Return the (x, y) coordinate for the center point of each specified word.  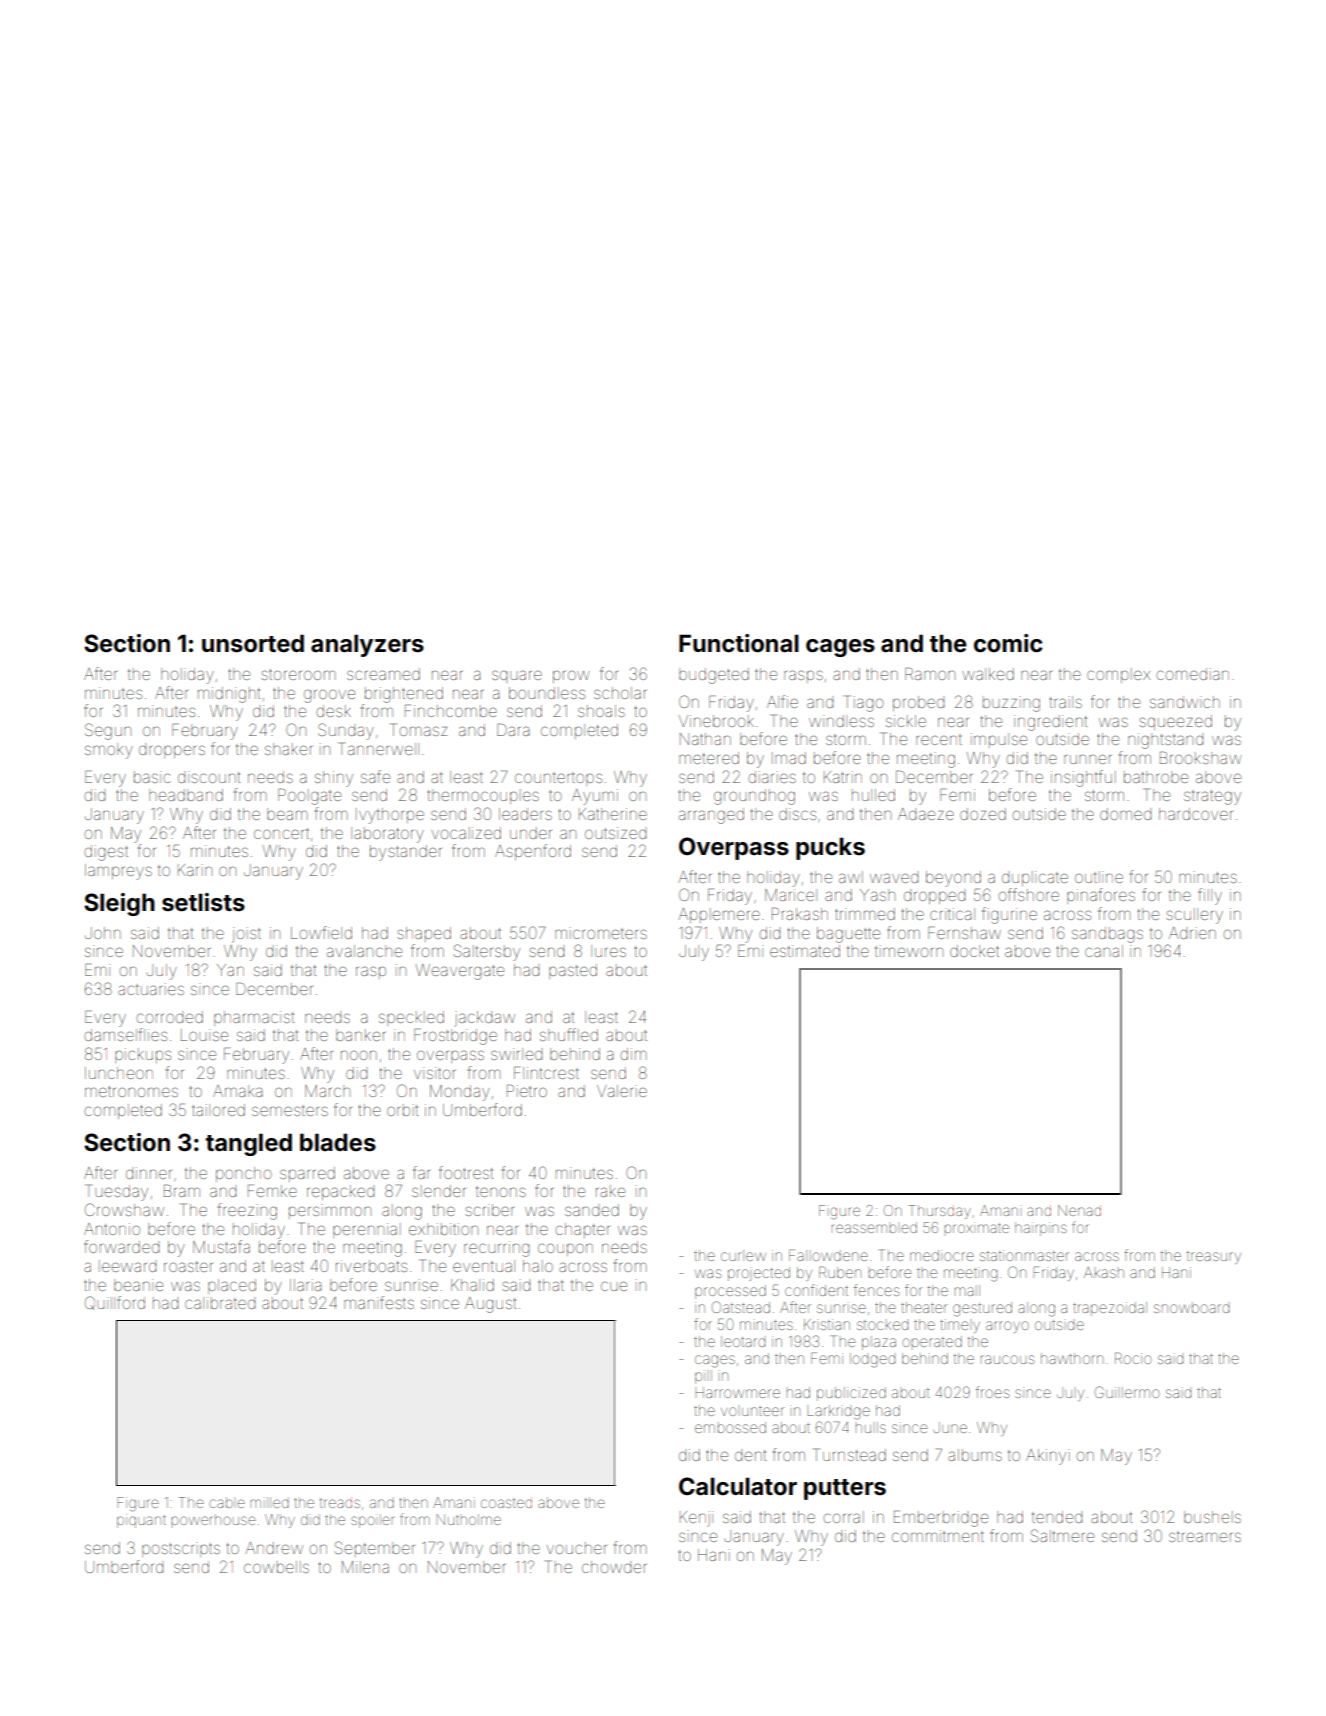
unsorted (253, 643)
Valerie (622, 1091)
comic (1008, 643)
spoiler (373, 1521)
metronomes (131, 1091)
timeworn (909, 951)
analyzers (367, 645)
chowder (614, 1567)
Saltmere (1062, 1535)
